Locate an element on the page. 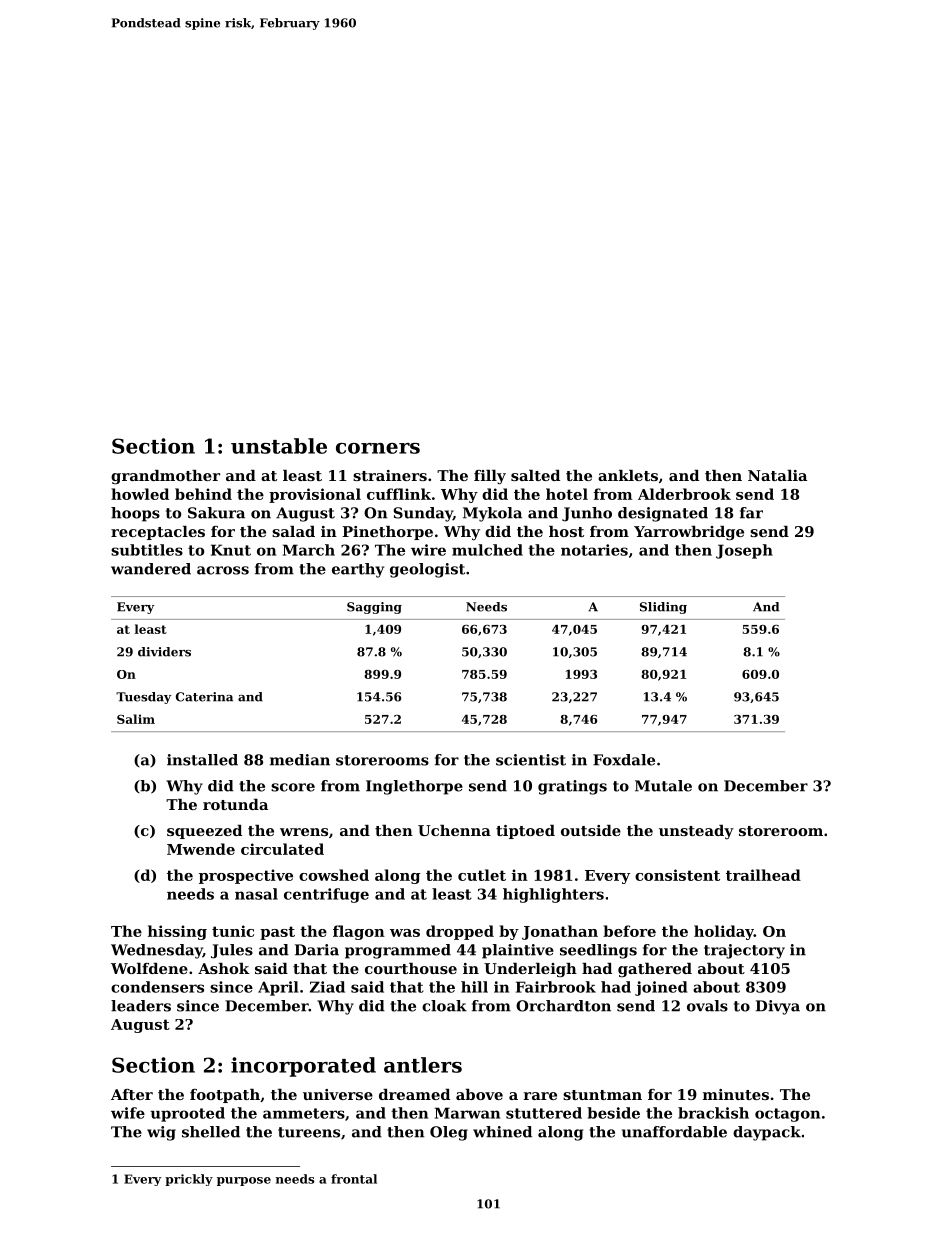  Divya is located at coordinates (778, 1007).
